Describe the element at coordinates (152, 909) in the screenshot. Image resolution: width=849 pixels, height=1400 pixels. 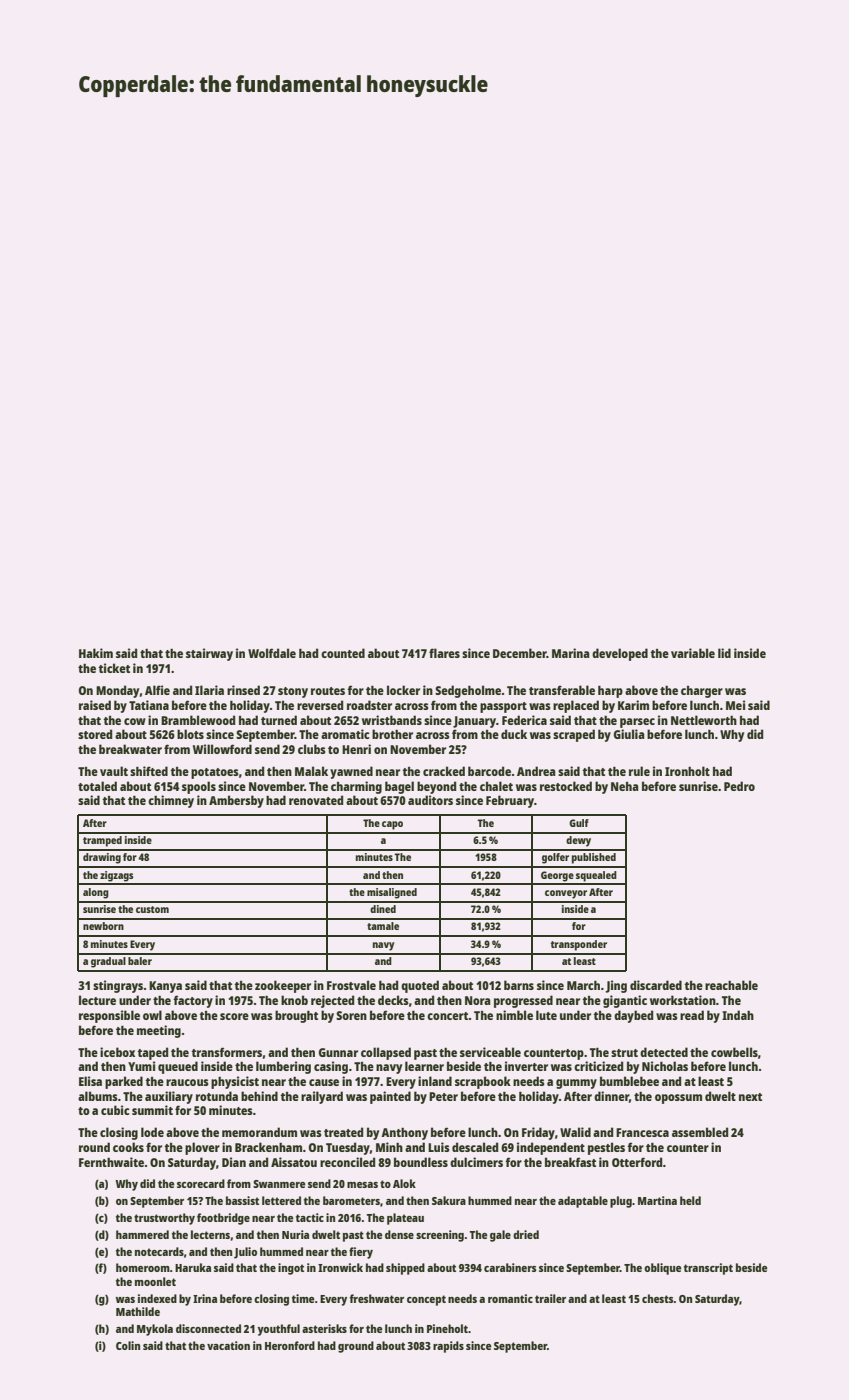
I see `custom` at that location.
